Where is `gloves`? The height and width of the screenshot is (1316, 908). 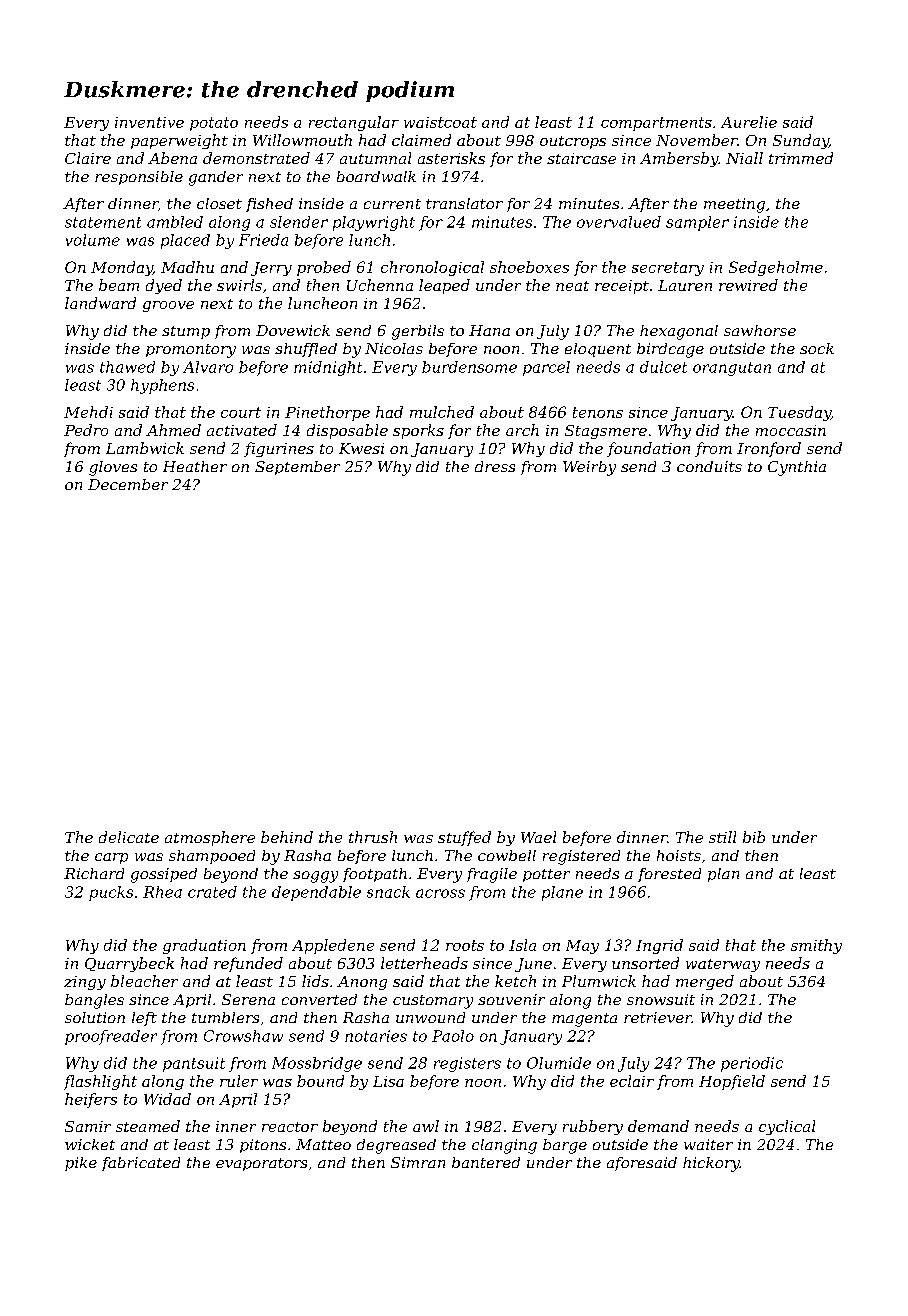
gloves is located at coordinates (113, 468).
